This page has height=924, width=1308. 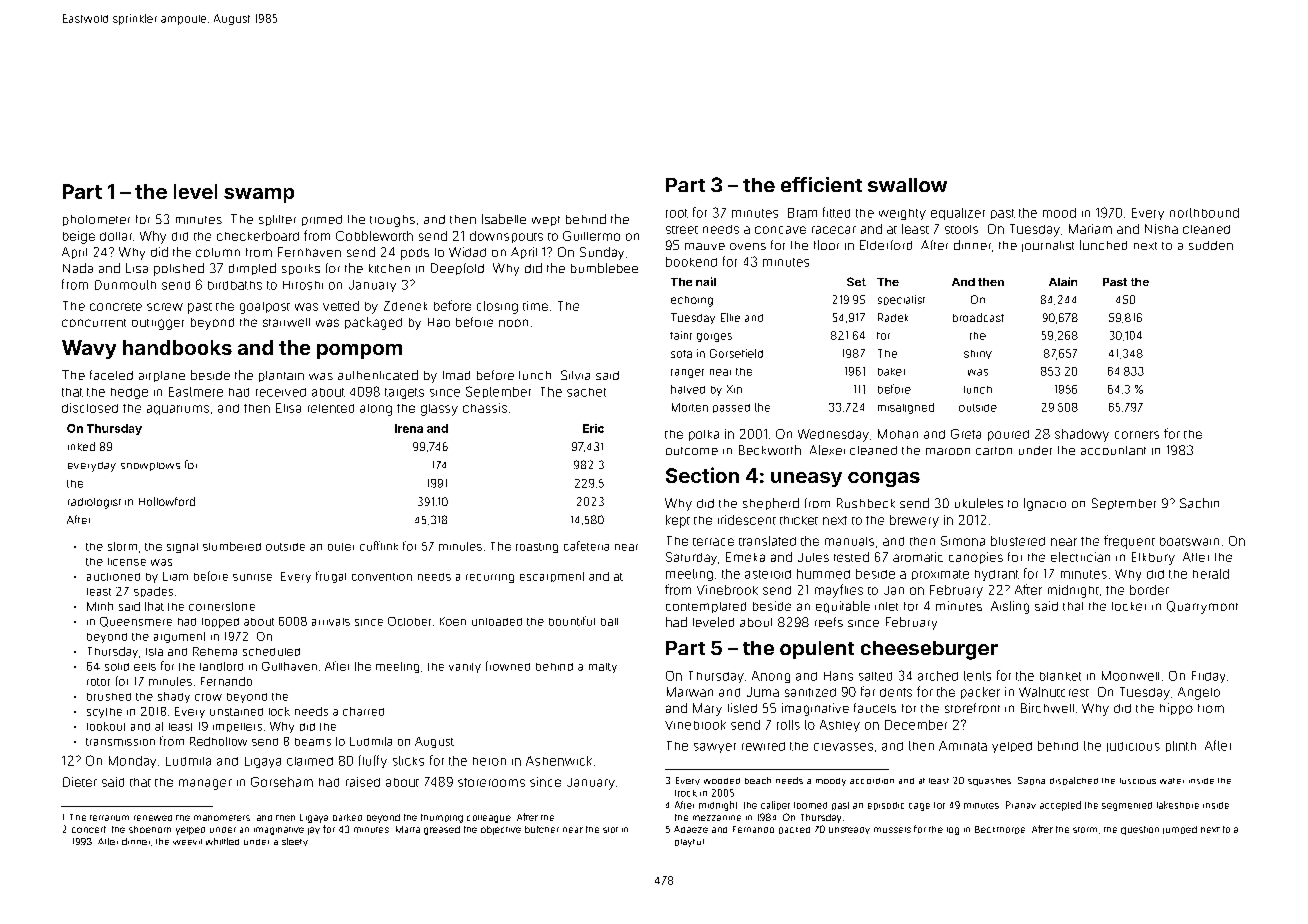 I want to click on shiny, so click(x=978, y=354).
